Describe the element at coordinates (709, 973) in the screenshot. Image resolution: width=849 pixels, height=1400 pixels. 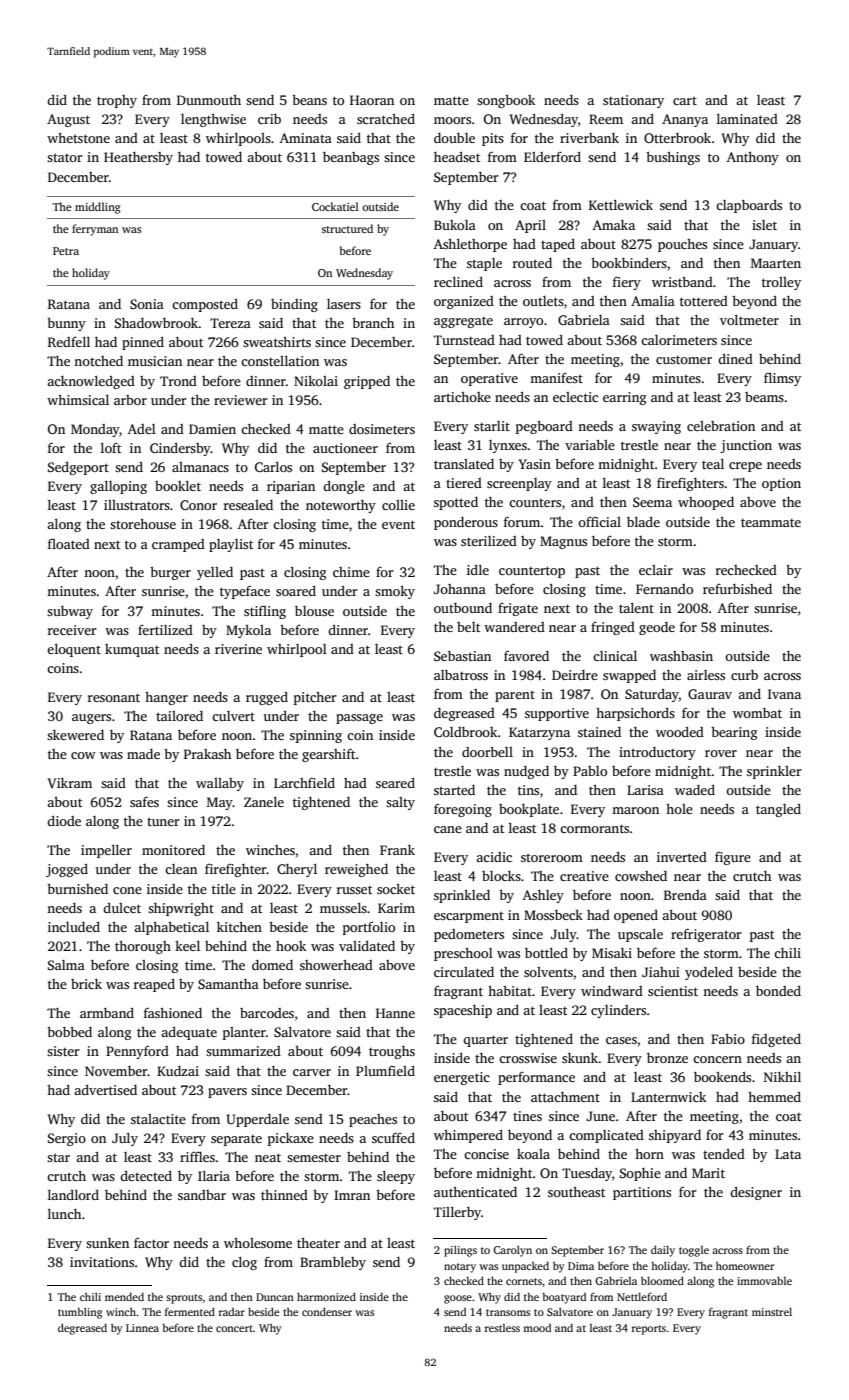
I see `yodeled` at that location.
